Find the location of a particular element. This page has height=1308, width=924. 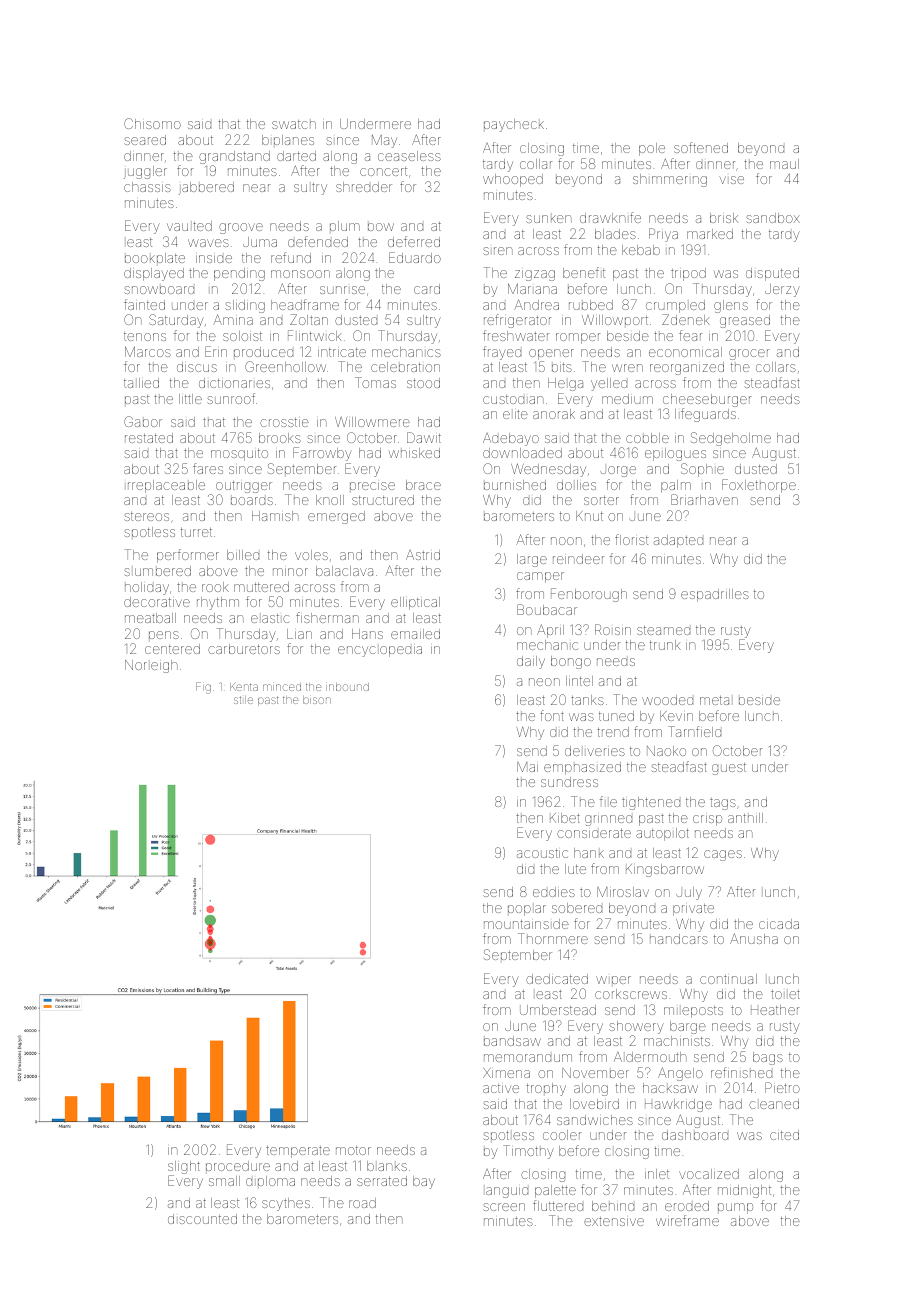

discounted is located at coordinates (202, 1219).
